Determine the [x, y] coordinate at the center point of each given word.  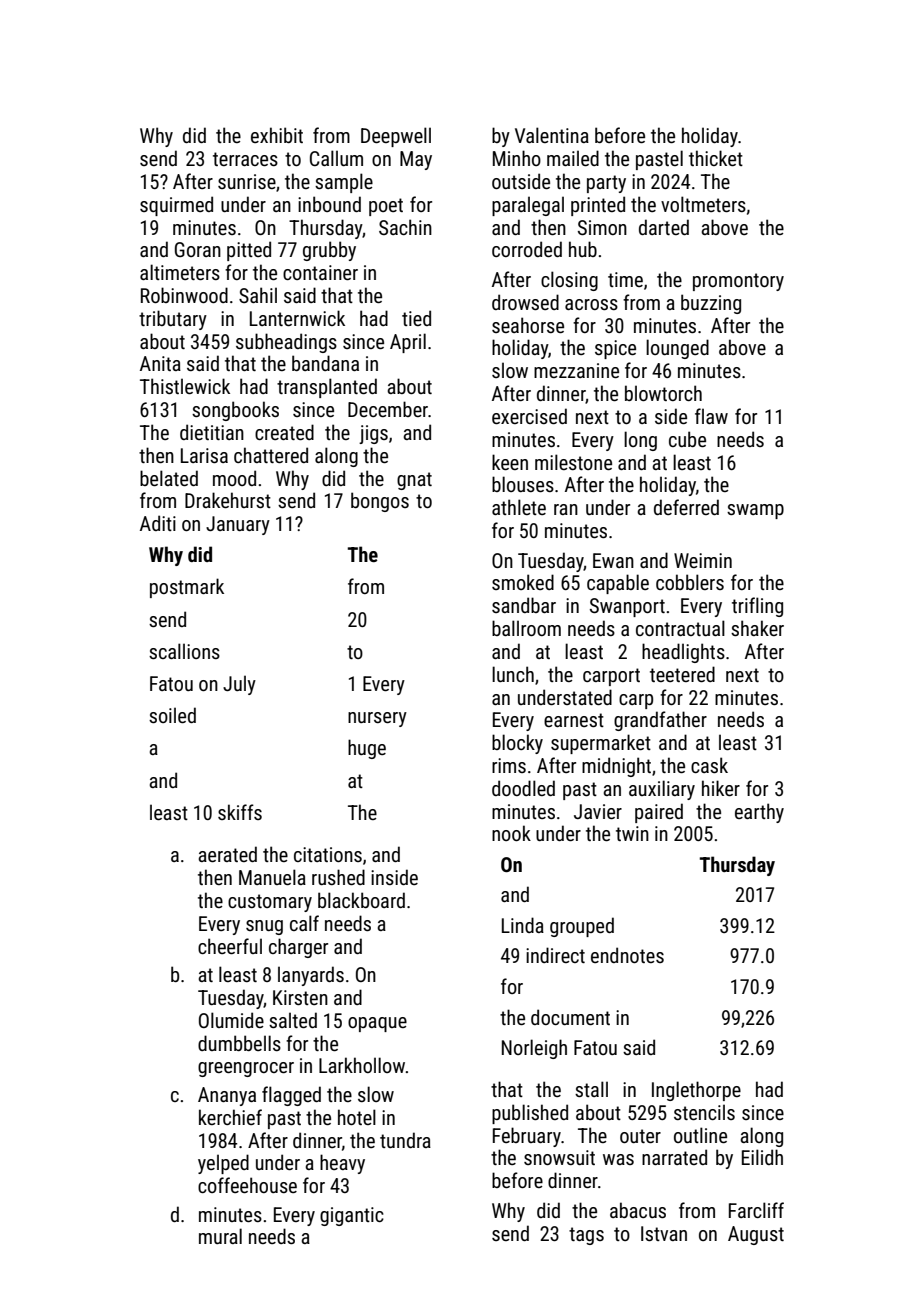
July [239, 685]
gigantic [352, 1216]
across [591, 304]
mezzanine [576, 370]
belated [169, 478]
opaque [377, 1024]
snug [264, 927]
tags [586, 1236]
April [408, 343]
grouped [582, 927]
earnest [574, 720]
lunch [513, 674]
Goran [198, 249]
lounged [677, 349]
